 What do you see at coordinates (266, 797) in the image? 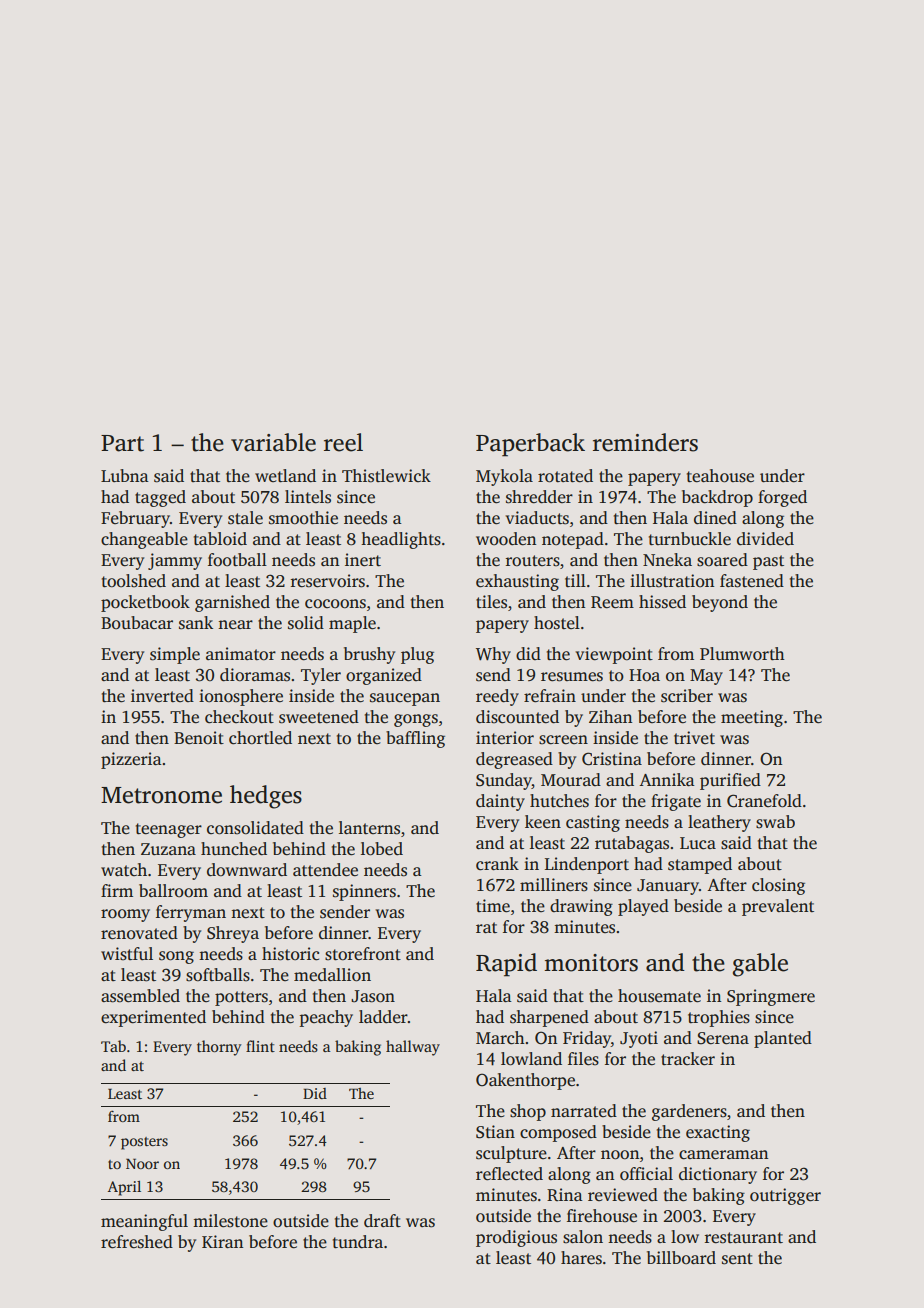
I see `hedges` at bounding box center [266, 797].
